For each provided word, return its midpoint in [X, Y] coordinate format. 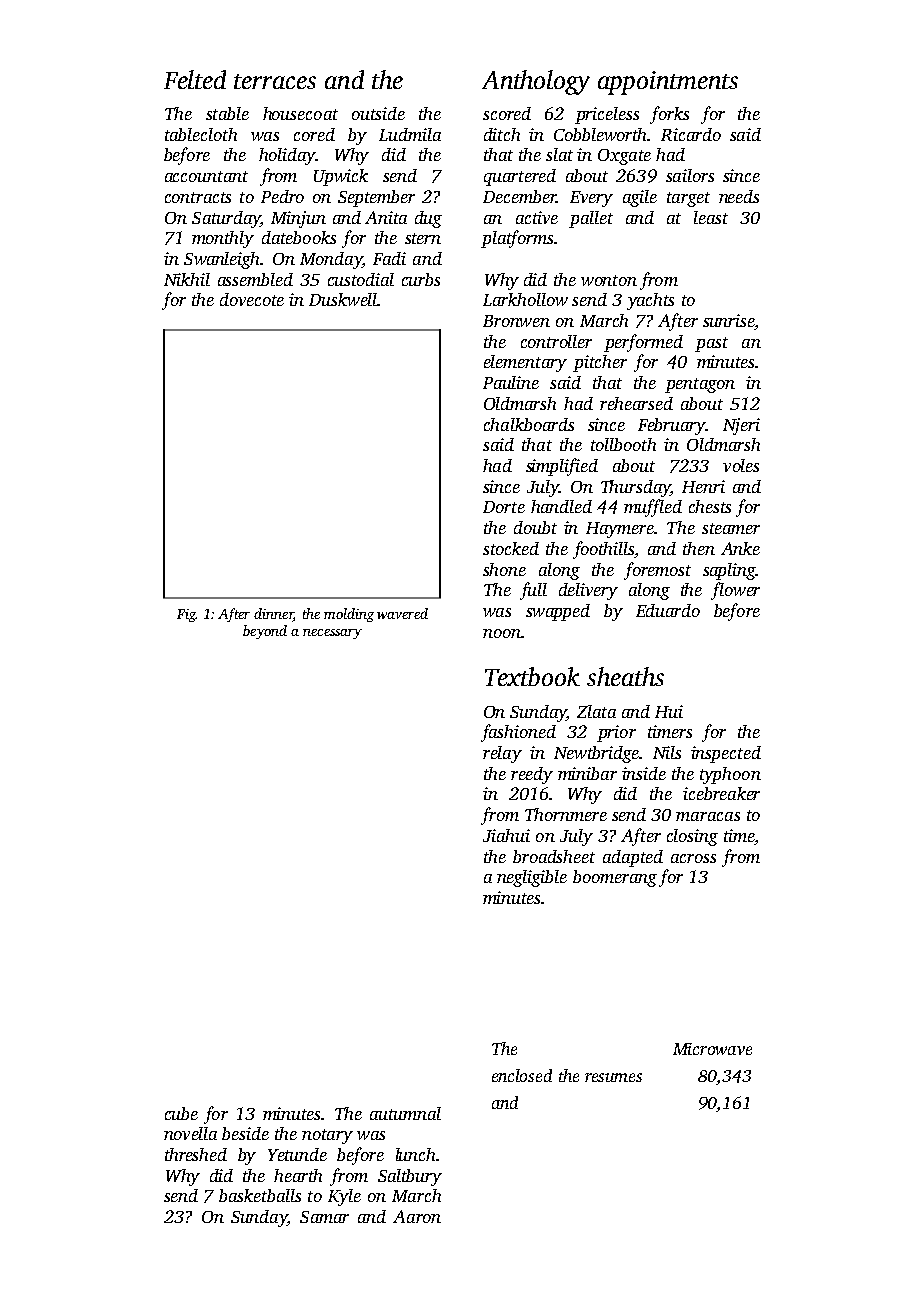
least [711, 217]
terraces [275, 81]
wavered [402, 613]
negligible [532, 878]
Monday [331, 260]
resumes [613, 1077]
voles [741, 465]
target [688, 199]
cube [181, 1113]
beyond [265, 632]
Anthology [536, 82]
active [537, 217]
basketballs [260, 1195]
